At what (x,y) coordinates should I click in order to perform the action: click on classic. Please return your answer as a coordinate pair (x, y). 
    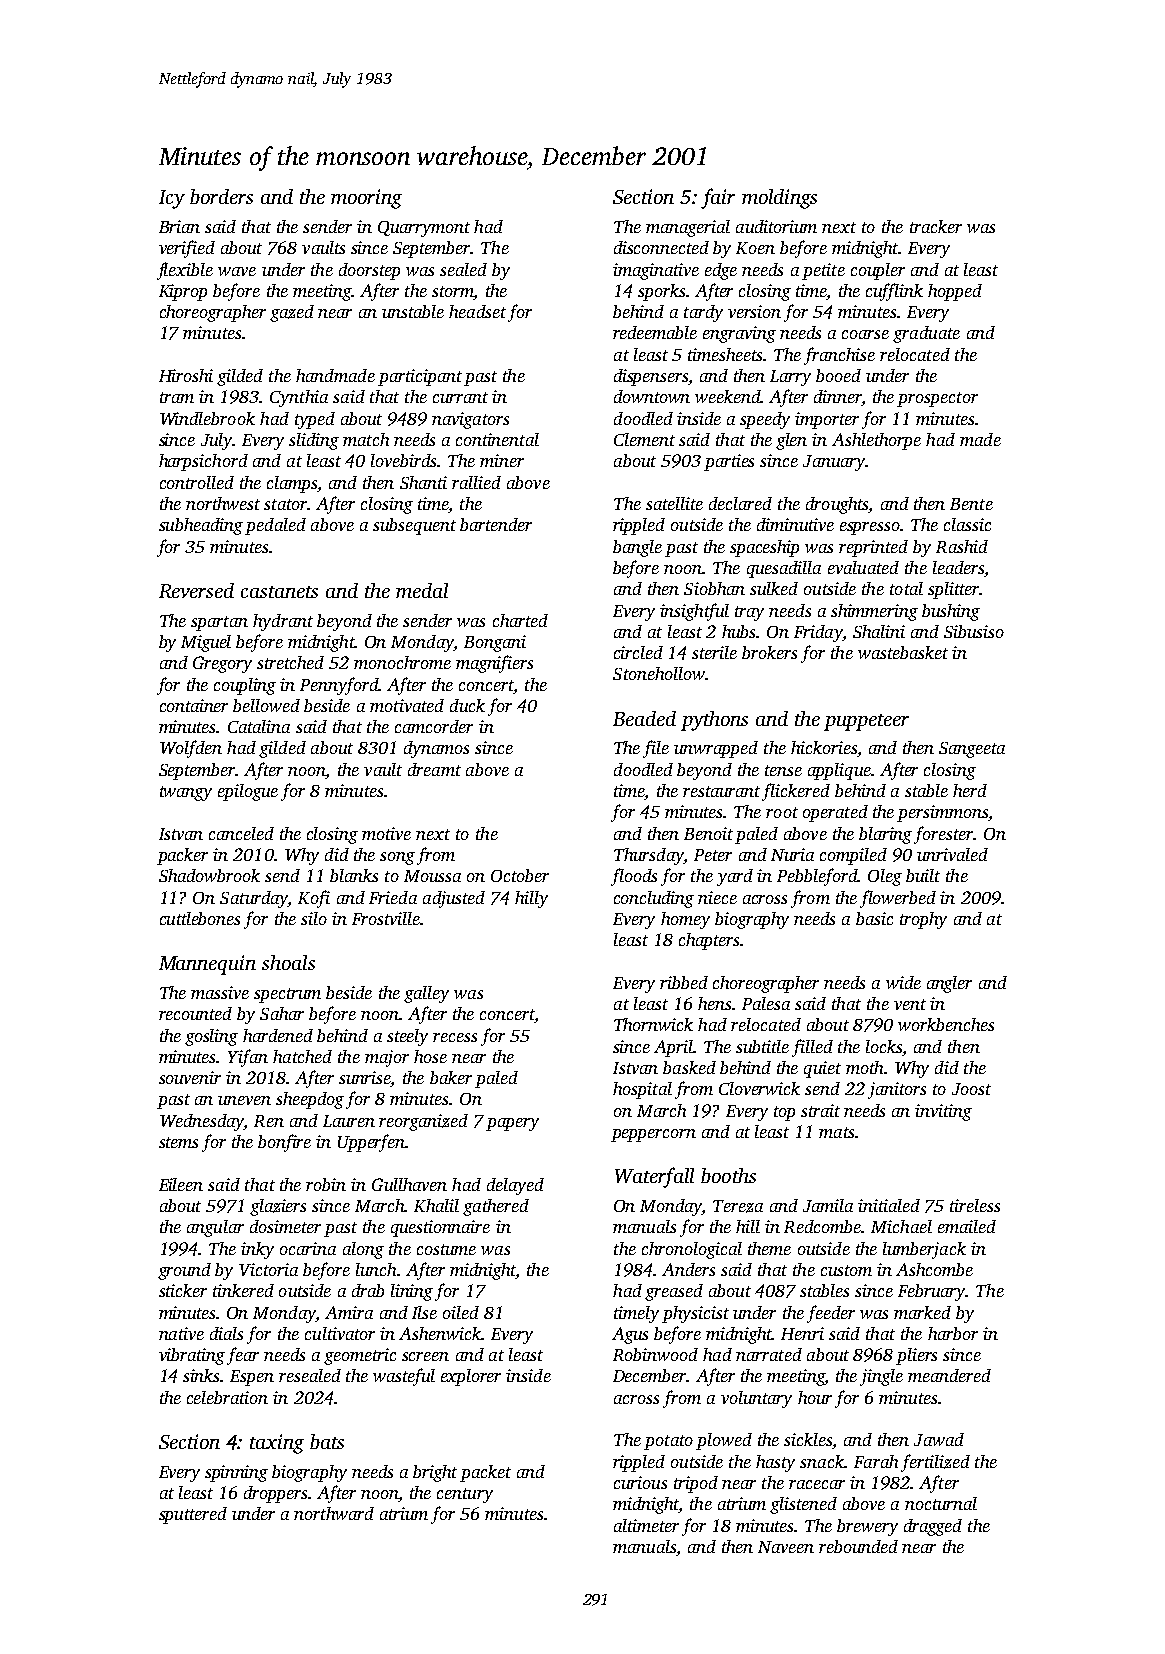
    Looking at the image, I should click on (967, 524).
